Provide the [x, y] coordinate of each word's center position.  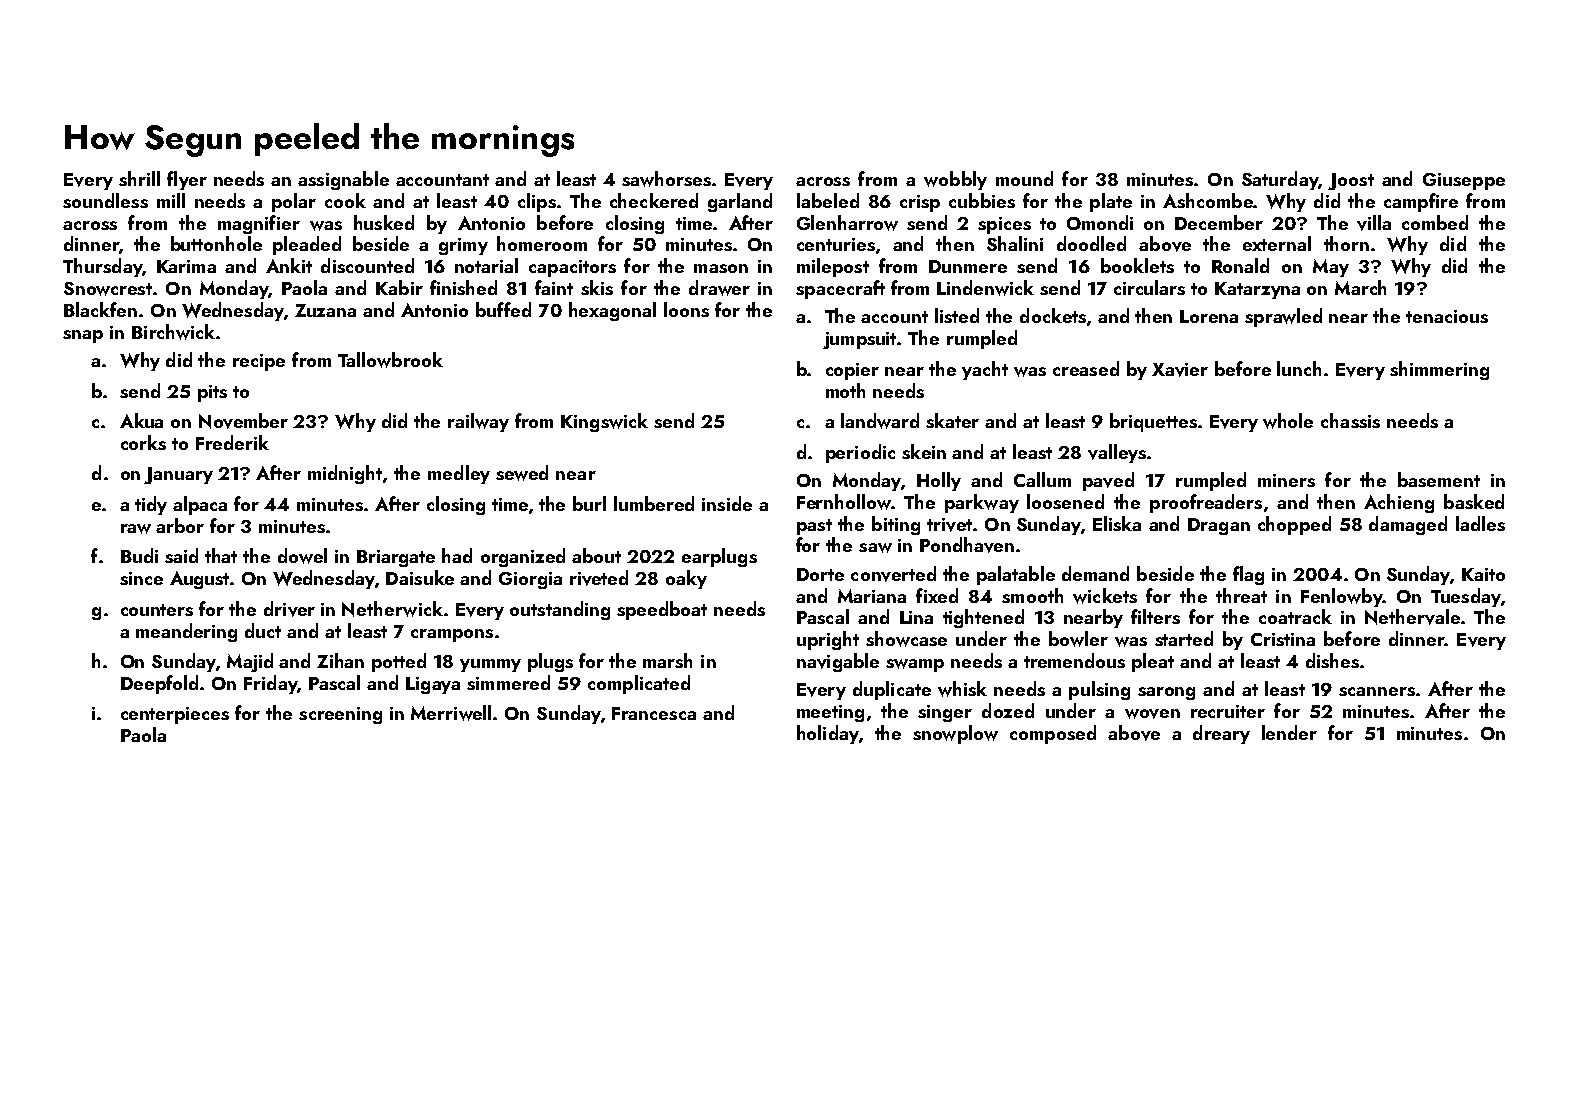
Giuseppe [1464, 181]
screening [340, 715]
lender [1289, 732]
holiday [828, 734]
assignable [343, 180]
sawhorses [666, 179]
